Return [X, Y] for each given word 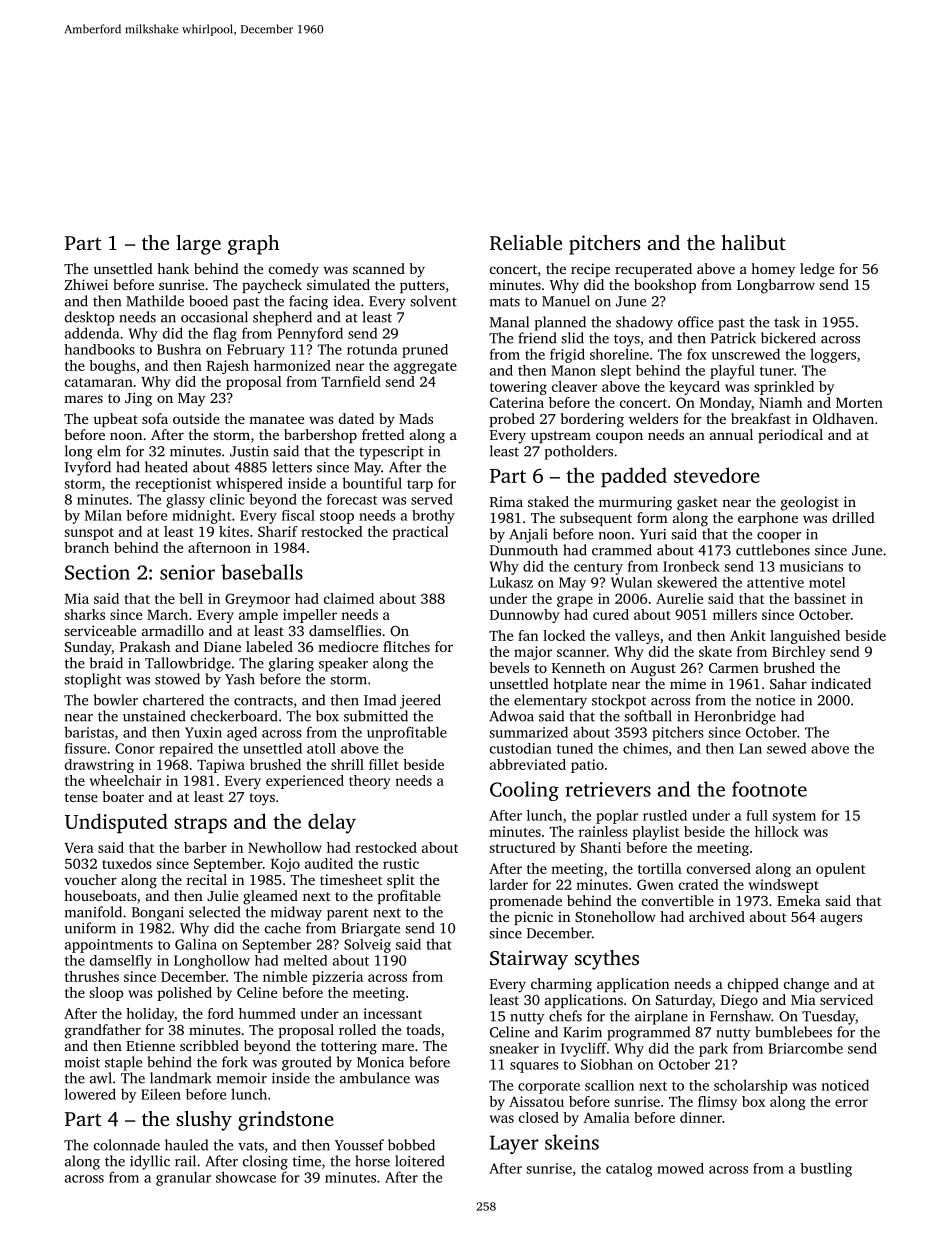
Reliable [526, 243]
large [198, 245]
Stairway [529, 960]
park [713, 1049]
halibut [753, 242]
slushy [204, 1121]
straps [200, 824]
